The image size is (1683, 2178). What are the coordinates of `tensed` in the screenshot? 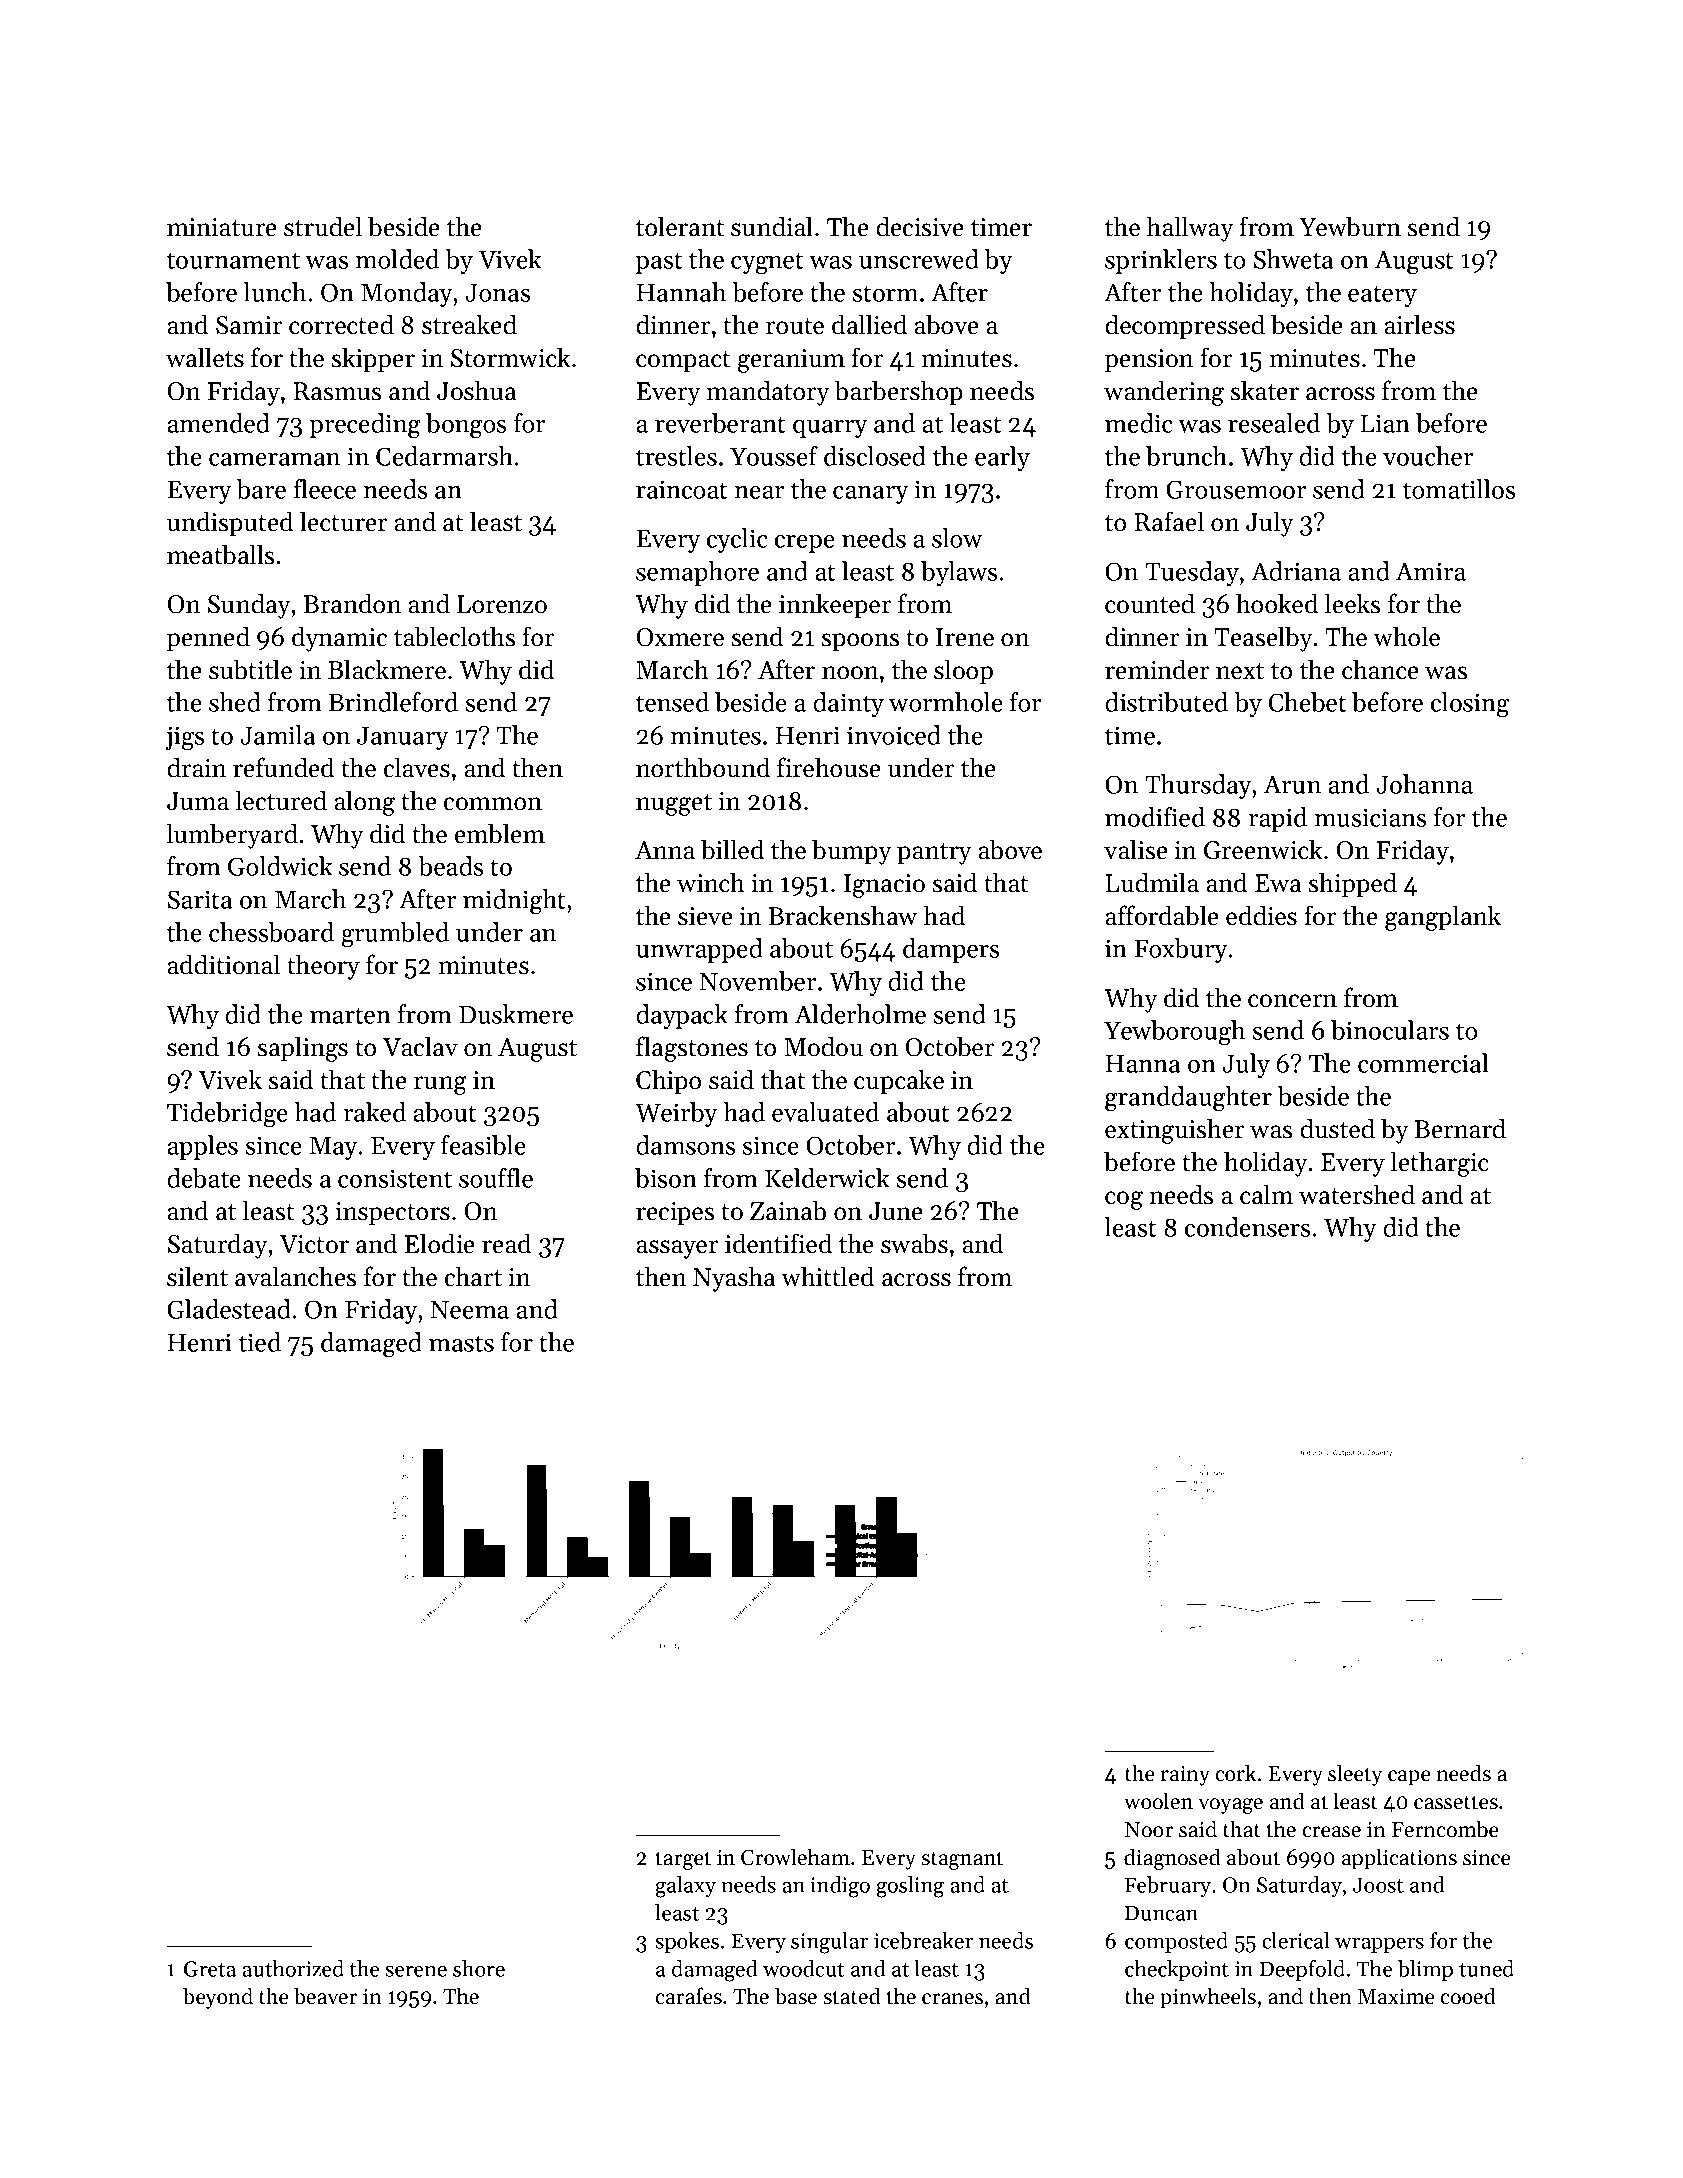 It's located at (672, 702).
